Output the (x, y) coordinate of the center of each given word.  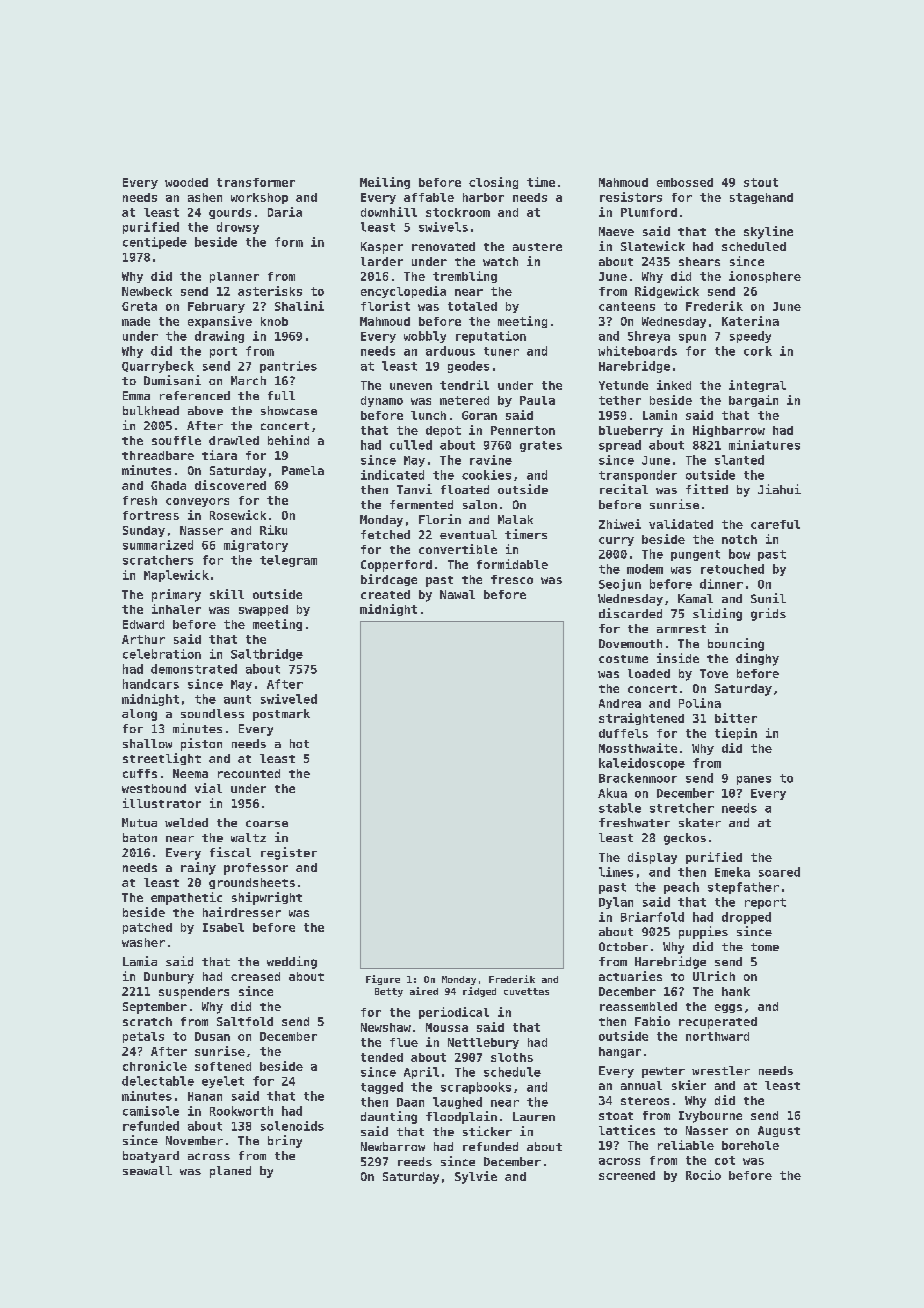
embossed (685, 182)
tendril (464, 385)
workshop (259, 198)
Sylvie (476, 1177)
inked (674, 385)
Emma (136, 395)
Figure (383, 980)
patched (147, 928)
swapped (263, 610)
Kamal (695, 598)
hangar (620, 1052)
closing (493, 183)
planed (230, 1172)
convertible (458, 549)
